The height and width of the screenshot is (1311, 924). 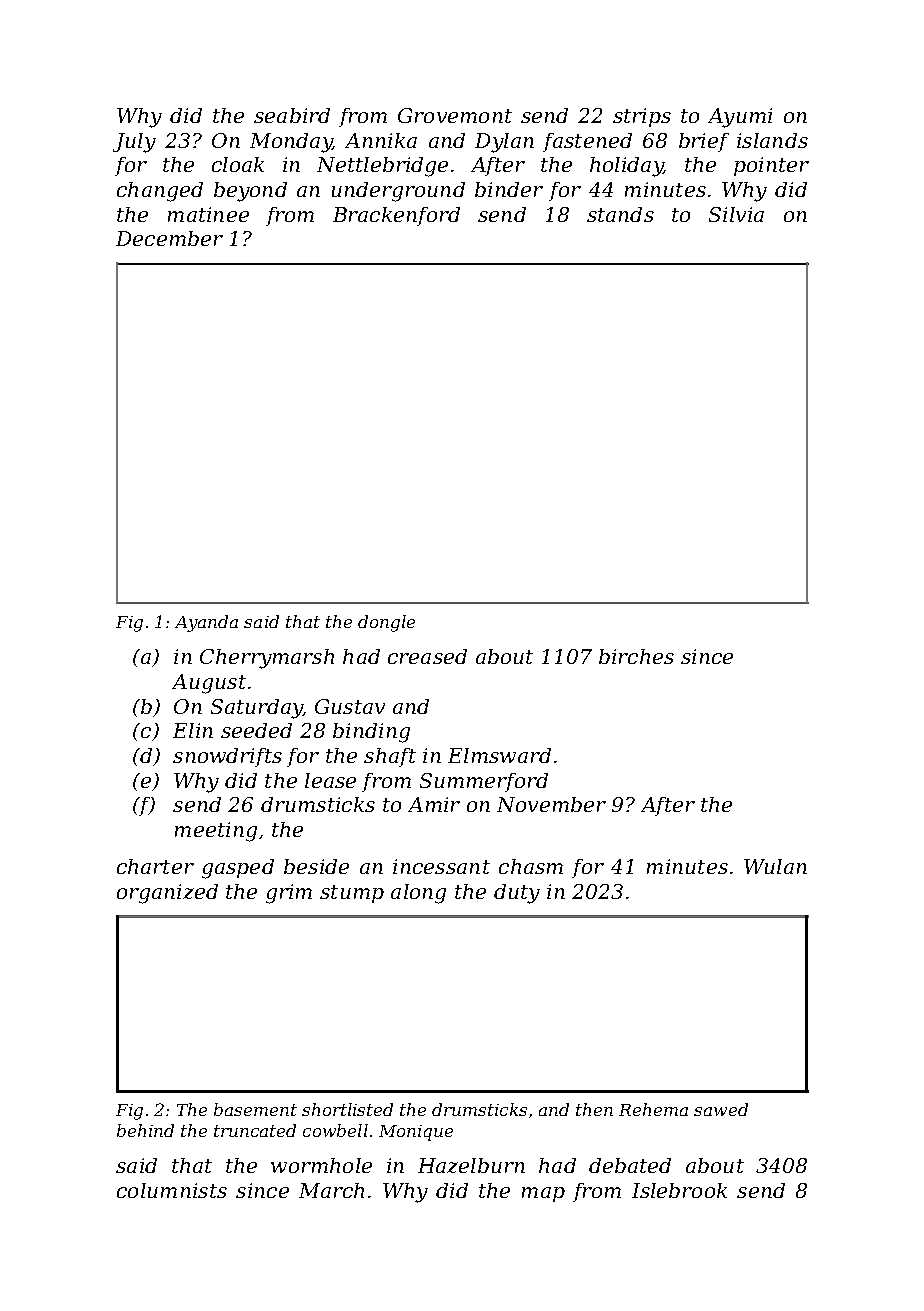 I want to click on birches, so click(x=636, y=656).
